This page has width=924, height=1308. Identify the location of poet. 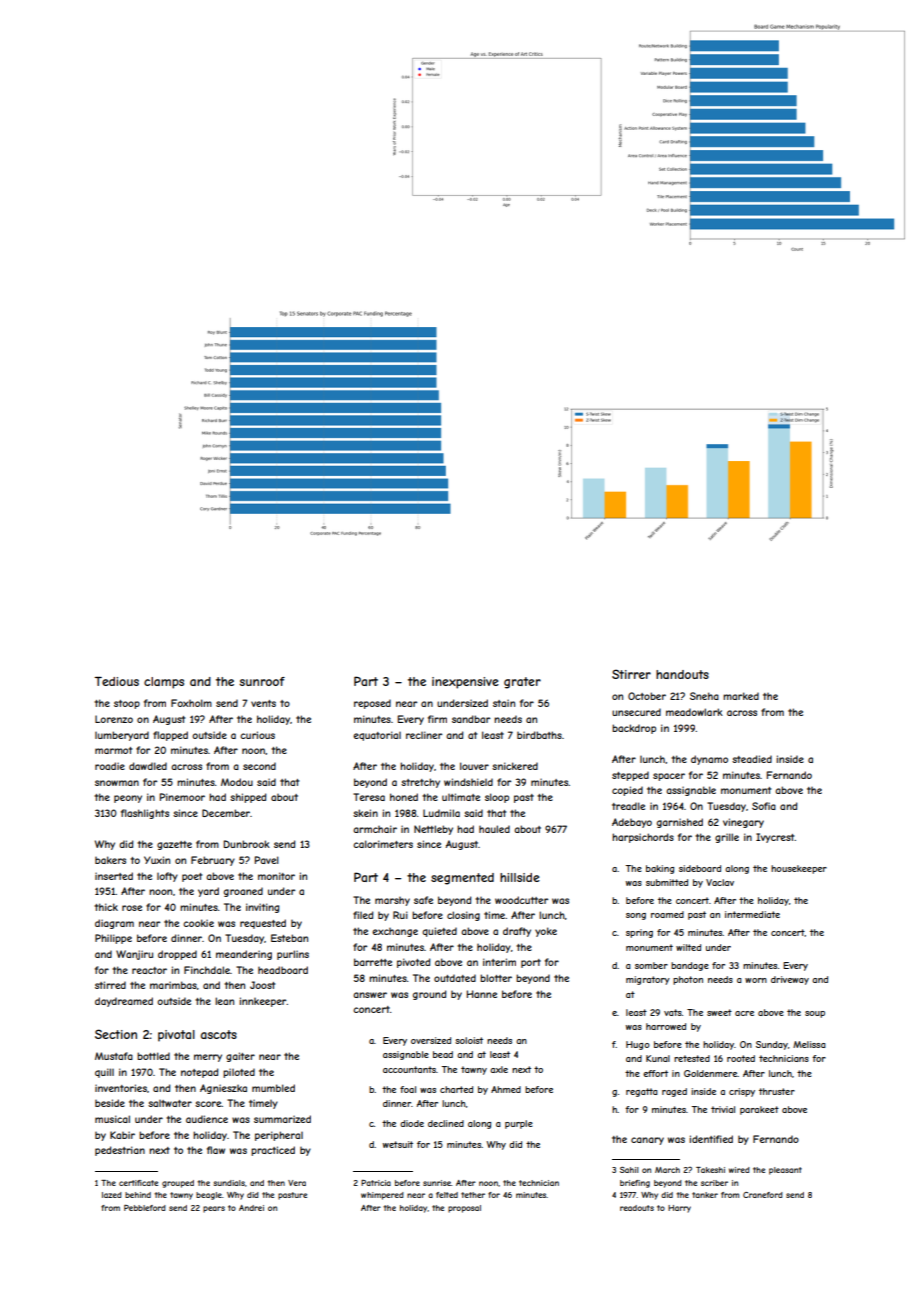
(192, 877).
